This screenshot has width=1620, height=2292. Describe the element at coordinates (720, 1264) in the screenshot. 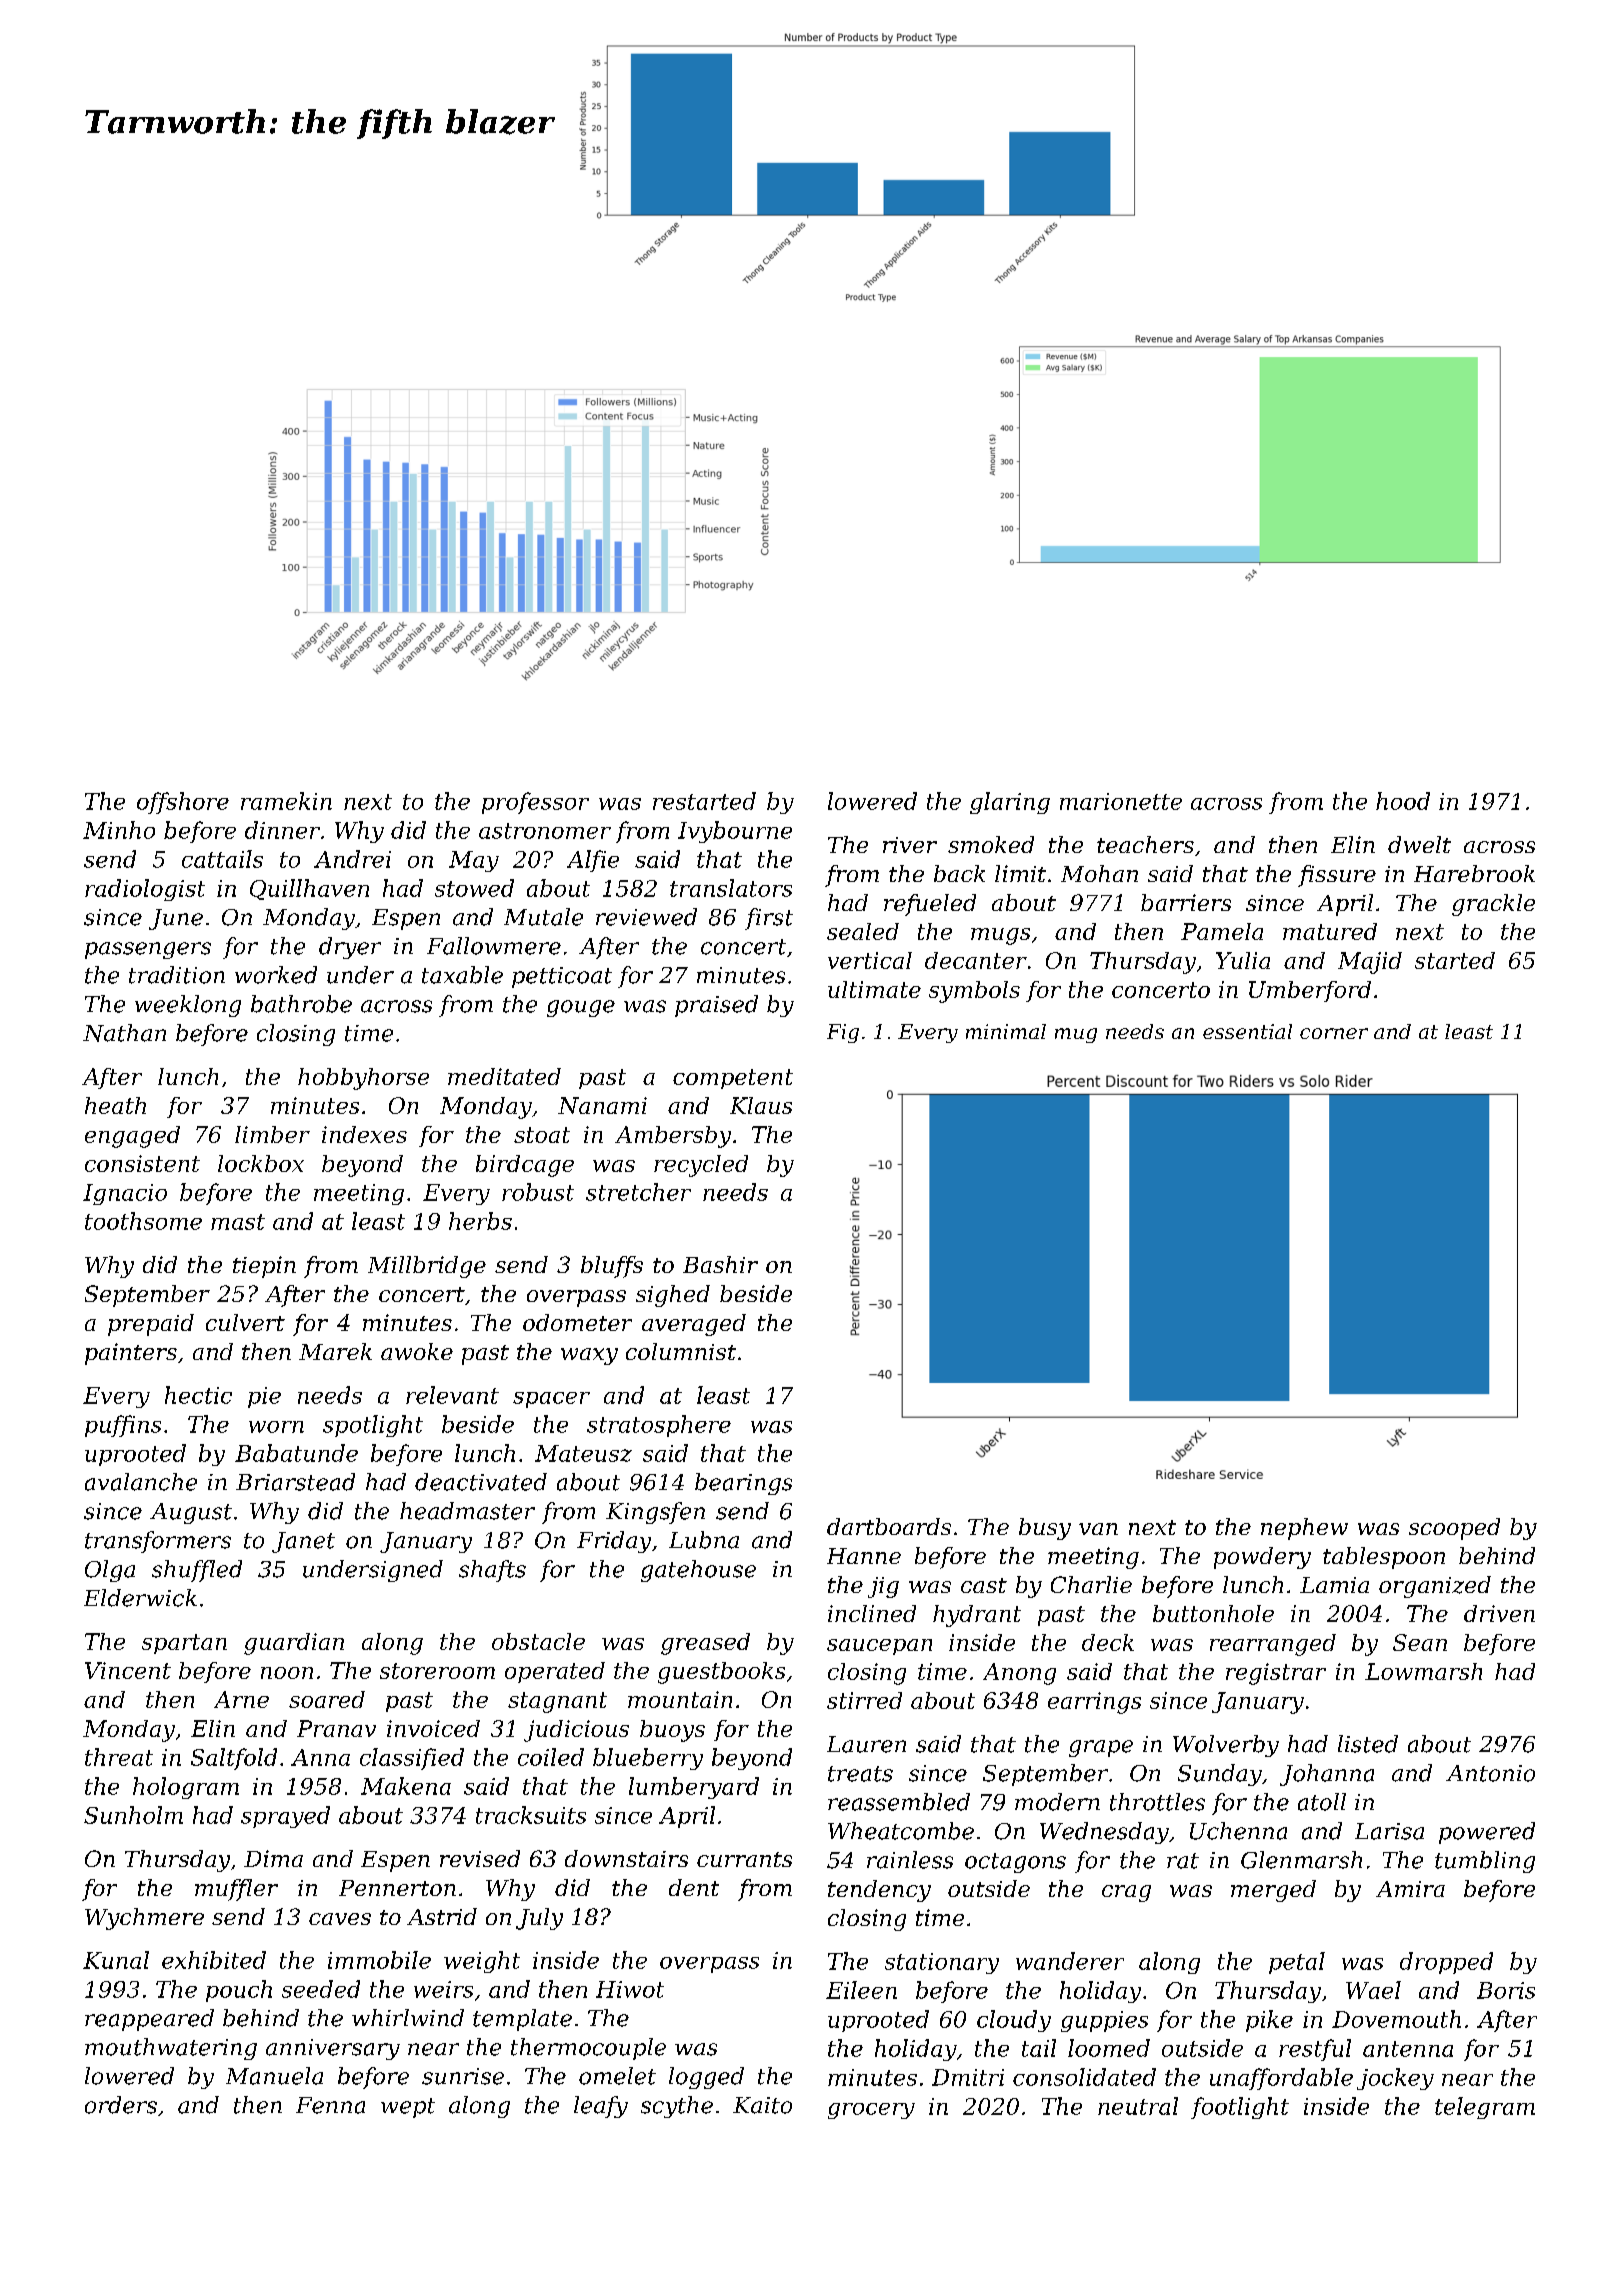

I see `Bashir` at that location.
